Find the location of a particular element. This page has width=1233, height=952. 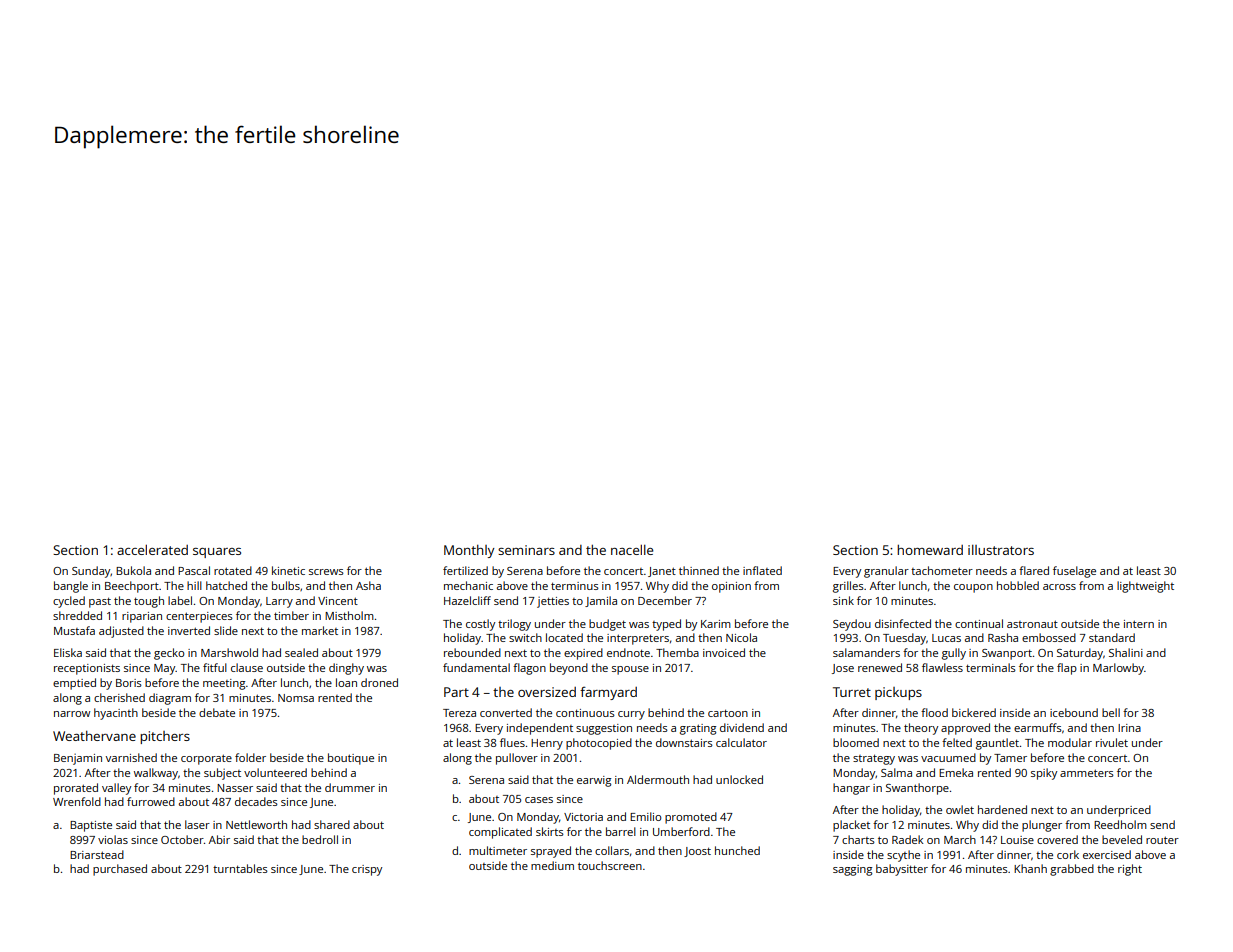

earwig is located at coordinates (594, 781).
